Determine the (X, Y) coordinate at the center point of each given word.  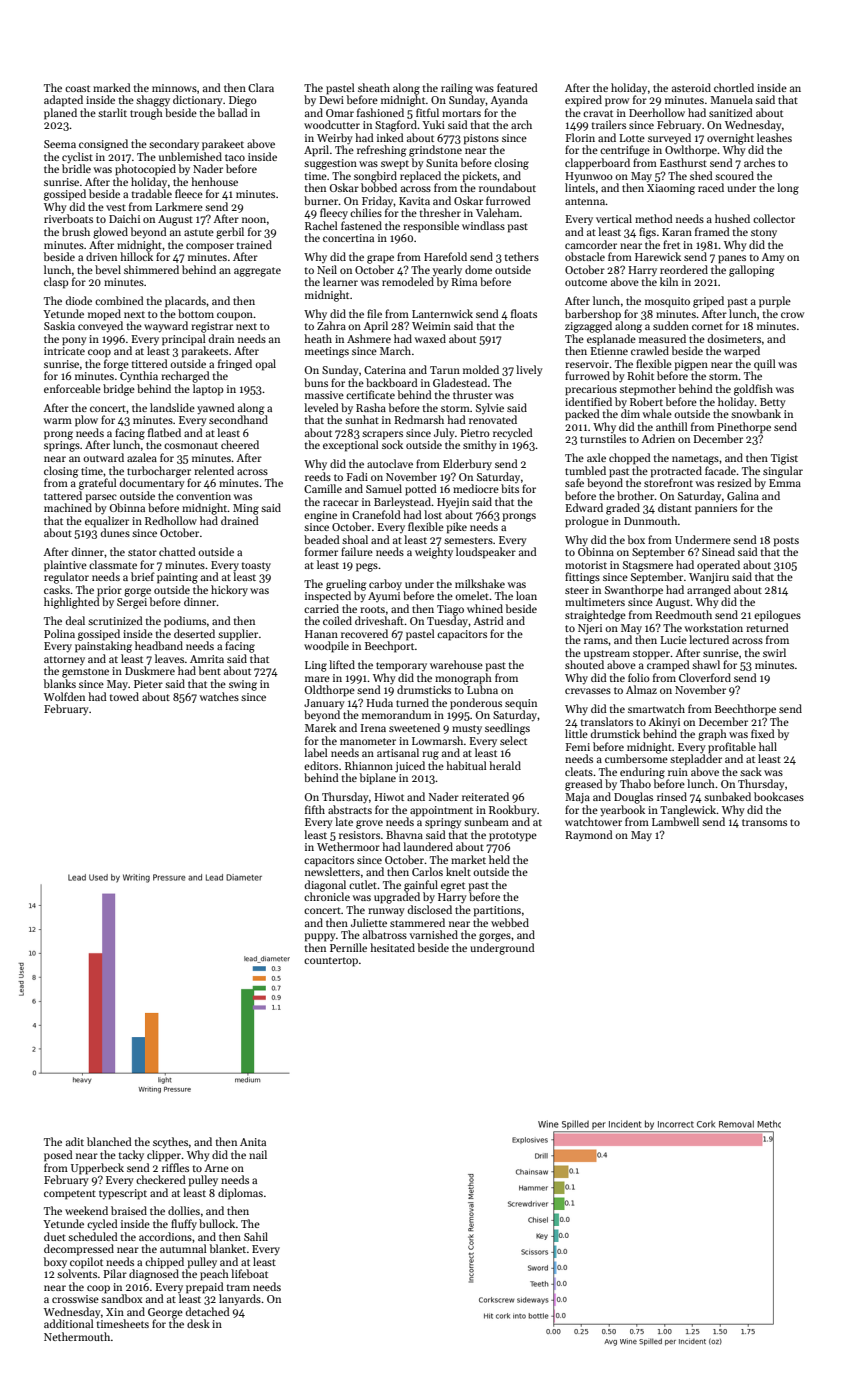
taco (235, 157)
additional (69, 1323)
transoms (764, 822)
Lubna (482, 689)
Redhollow (171, 520)
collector (774, 218)
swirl (774, 652)
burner (321, 200)
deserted (194, 633)
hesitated (392, 947)
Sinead (718, 551)
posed (58, 1156)
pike (457, 528)
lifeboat (249, 1273)
